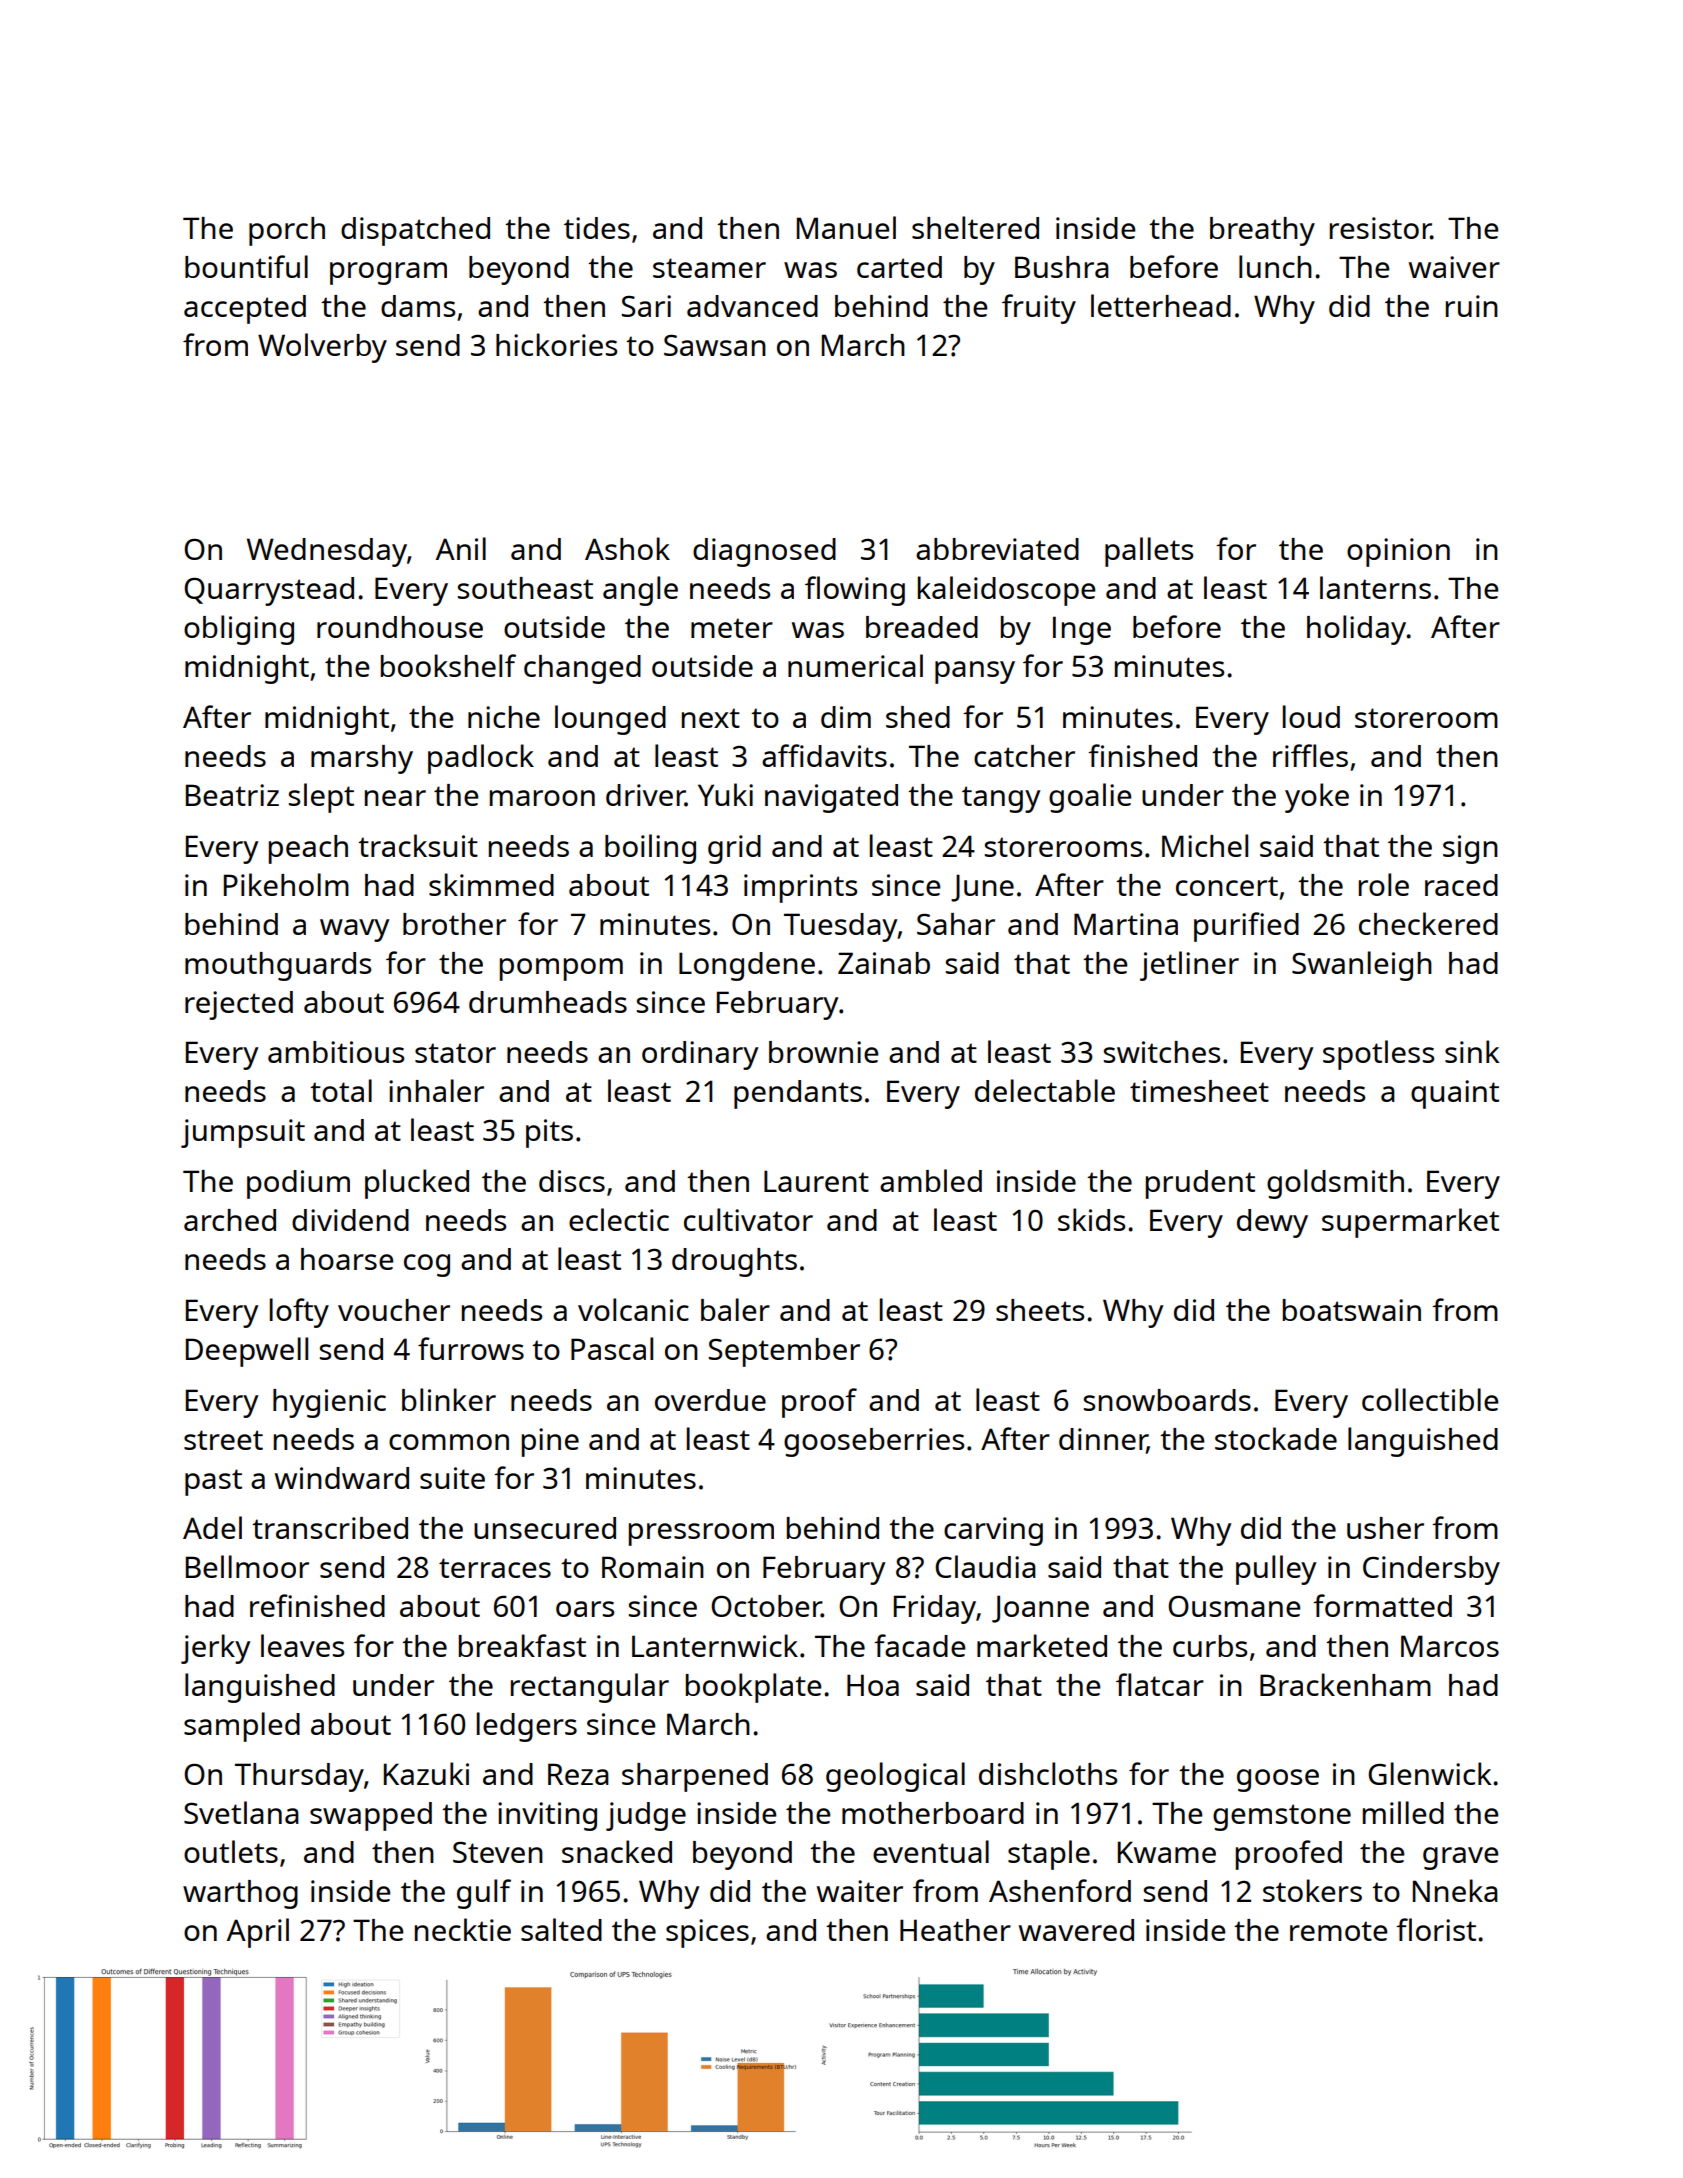  Describe the element at coordinates (556, 344) in the document. I see `hickories` at that location.
